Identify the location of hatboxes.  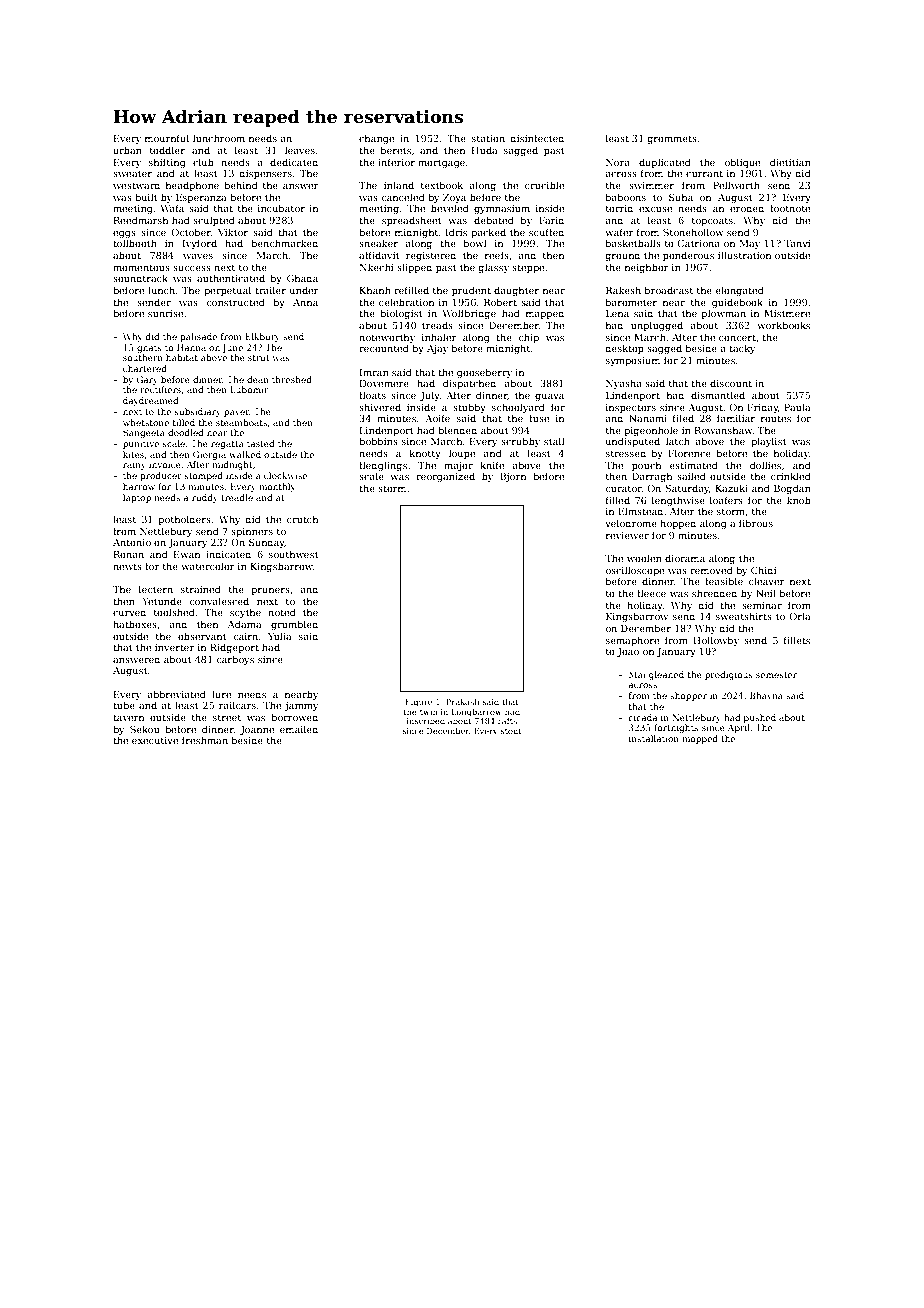
(135, 624).
